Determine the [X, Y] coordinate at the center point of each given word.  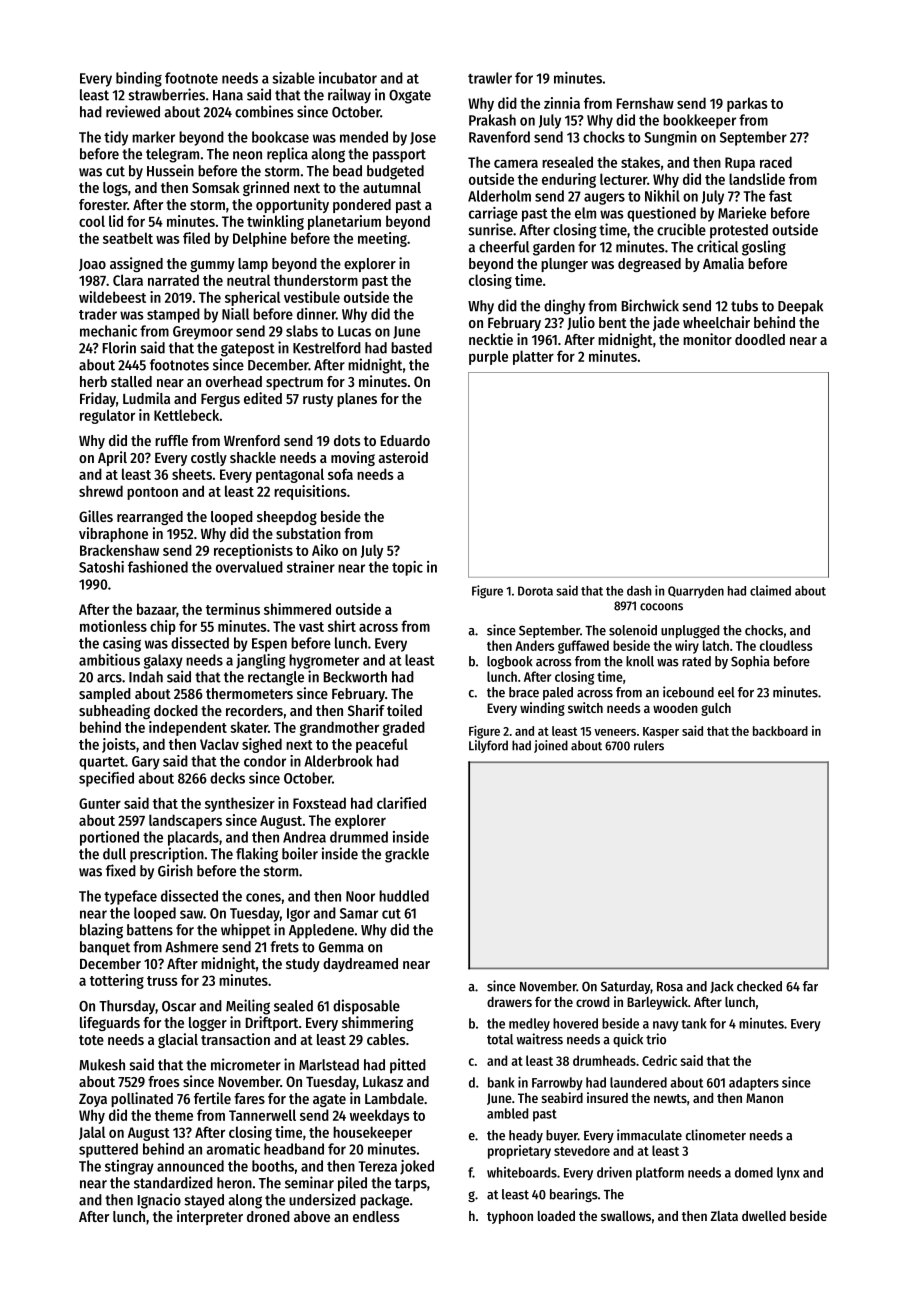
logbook [510, 662]
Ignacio [159, 1201]
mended [364, 137]
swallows [626, 1216]
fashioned [158, 567]
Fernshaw [645, 103]
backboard [780, 731]
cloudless [786, 645]
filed [196, 238]
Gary [146, 763]
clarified [401, 803]
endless [376, 1216]
